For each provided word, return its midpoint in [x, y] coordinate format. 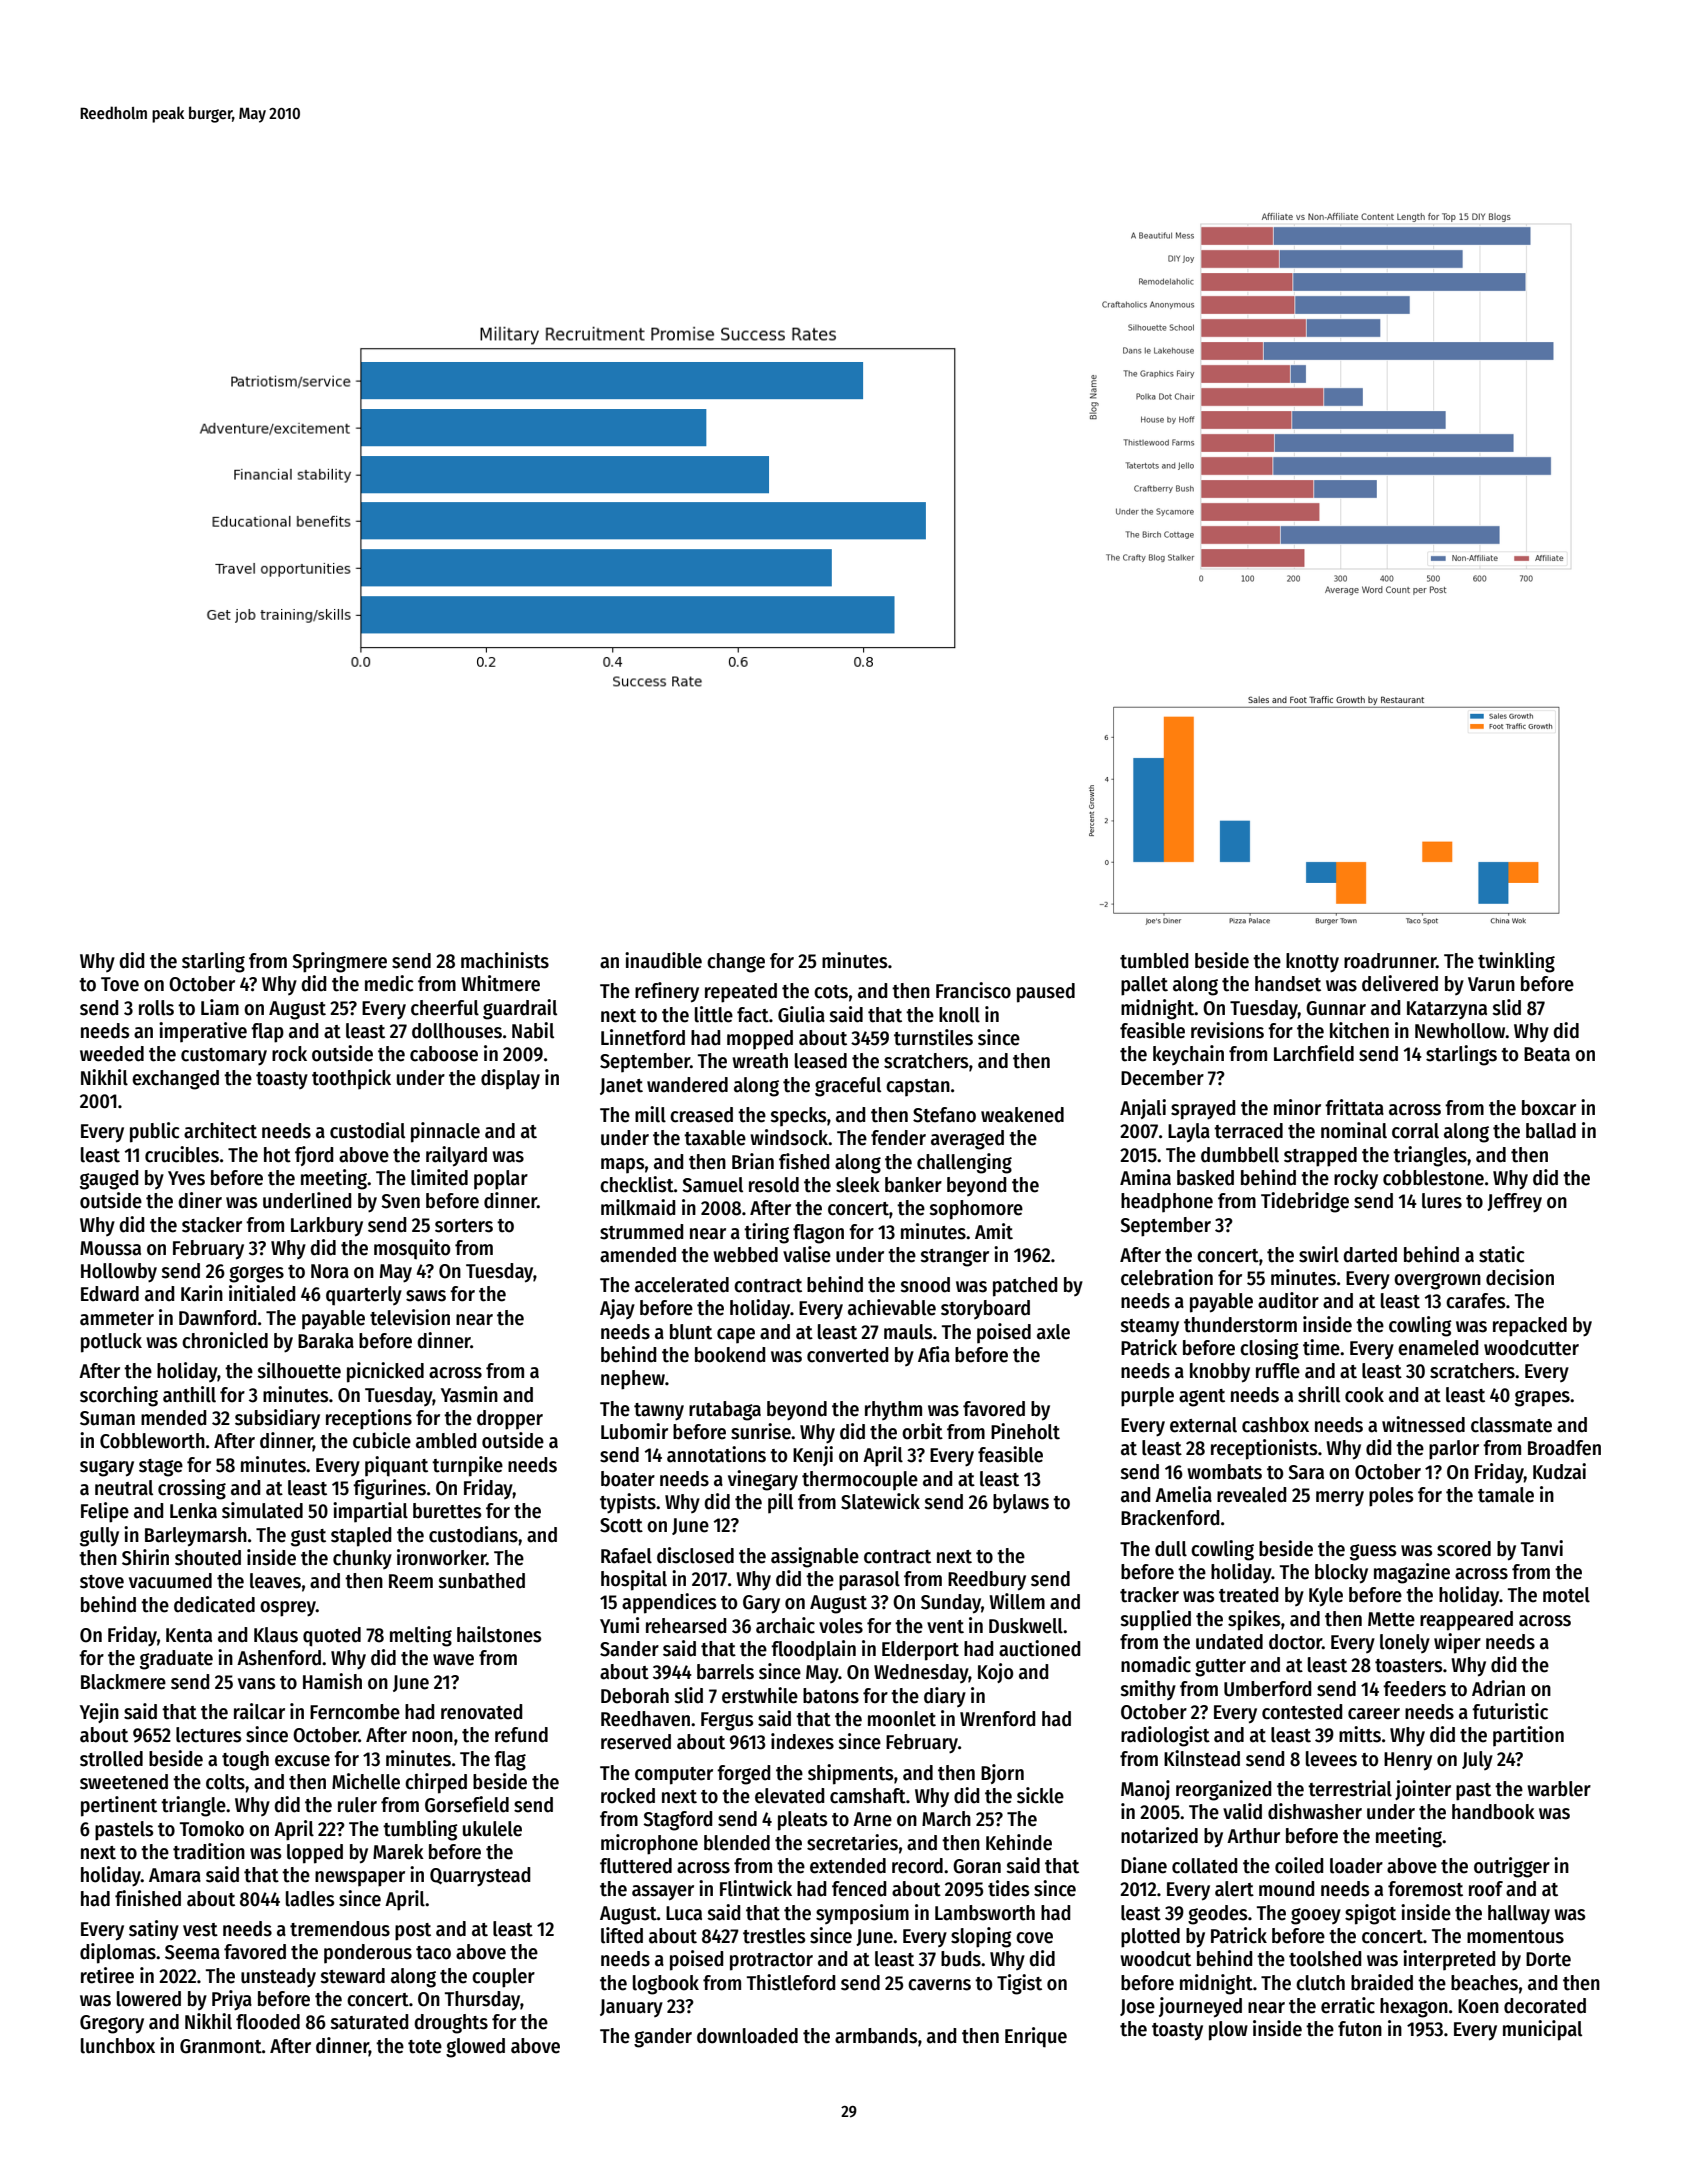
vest [200, 1930]
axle [1053, 1332]
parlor [1454, 1450]
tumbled [1154, 961]
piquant [396, 1466]
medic [389, 983]
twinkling [1516, 962]
